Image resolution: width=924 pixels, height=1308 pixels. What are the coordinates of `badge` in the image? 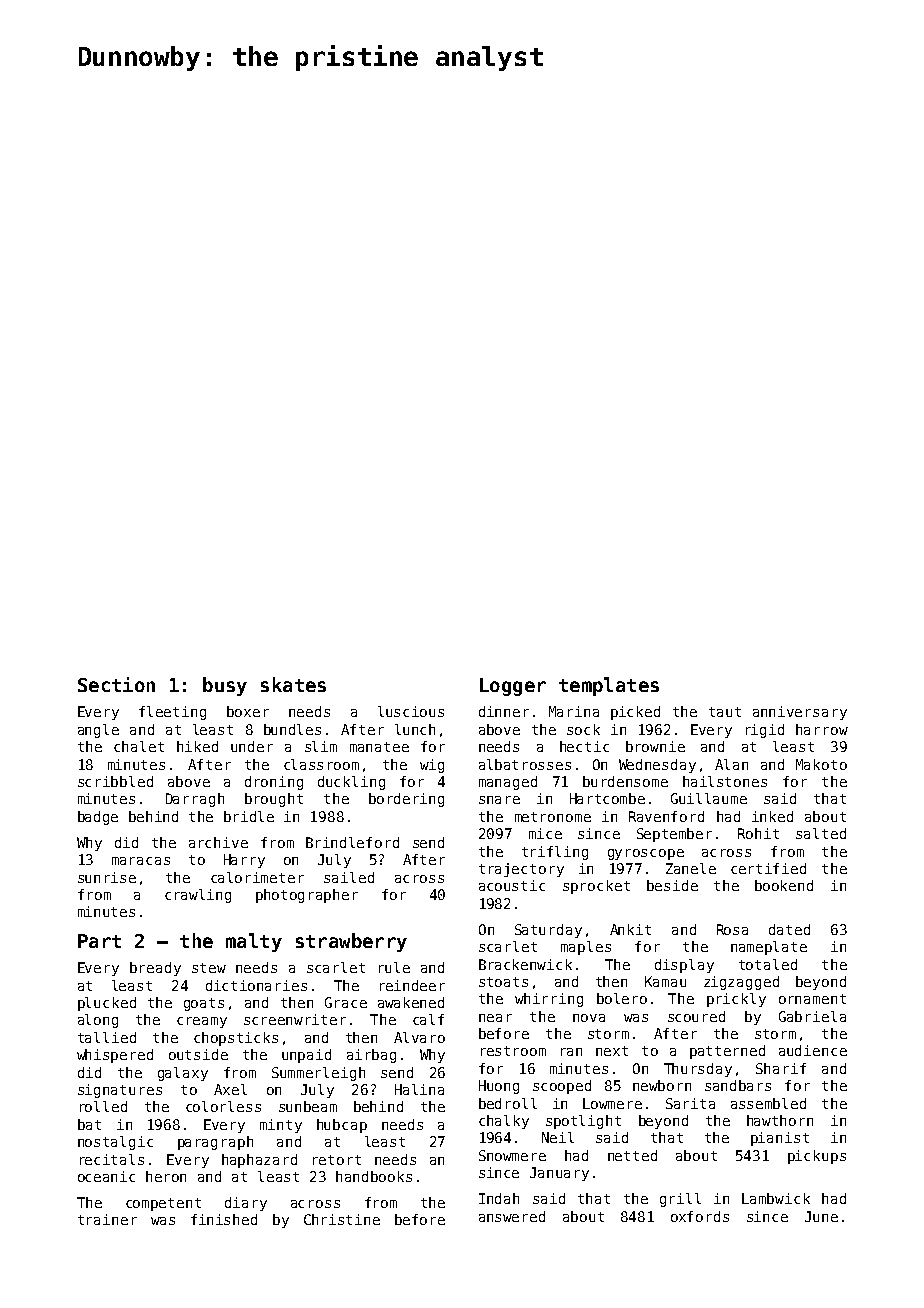 It's located at (98, 818).
